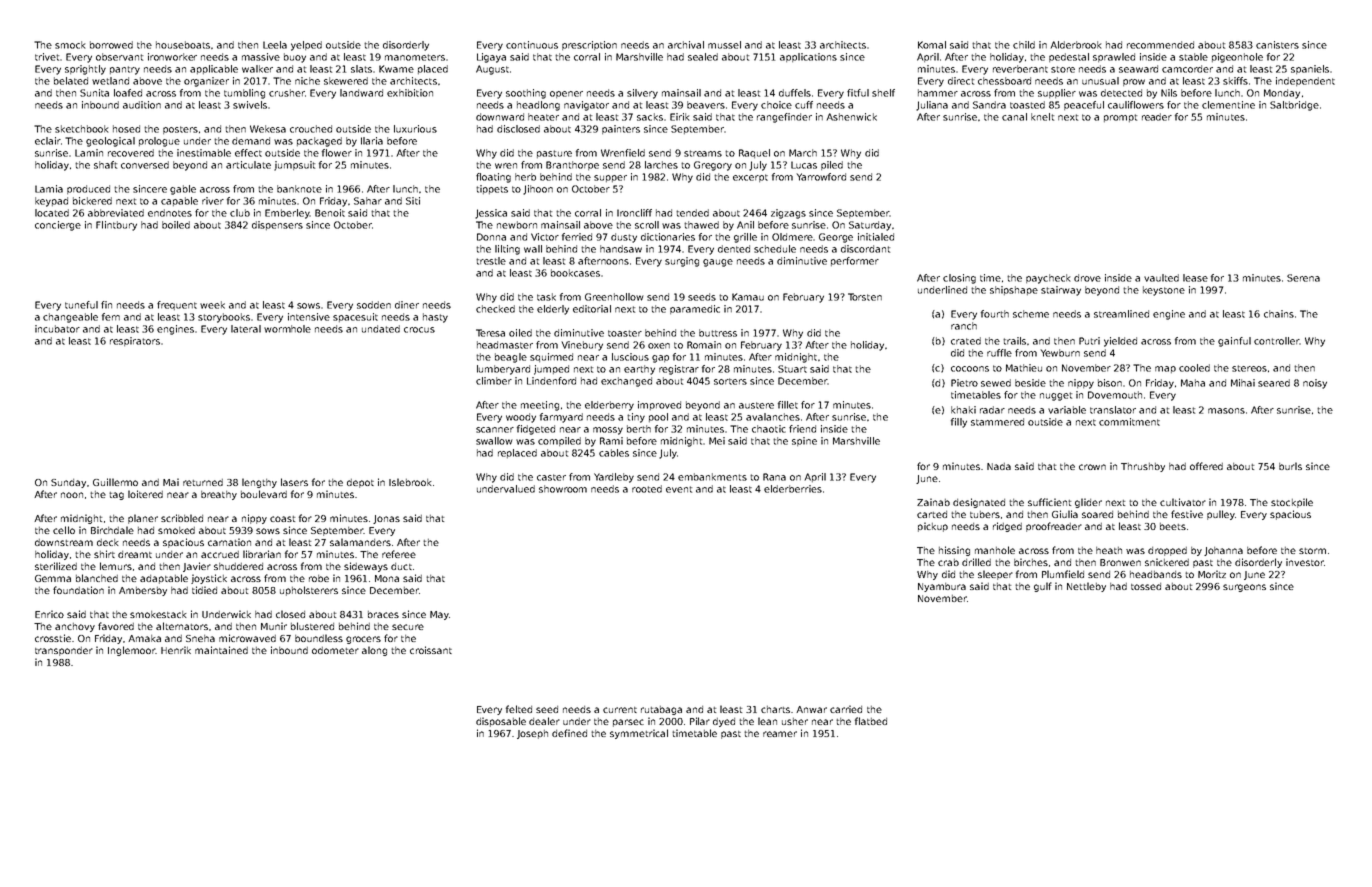  I want to click on continuous, so click(532, 45).
